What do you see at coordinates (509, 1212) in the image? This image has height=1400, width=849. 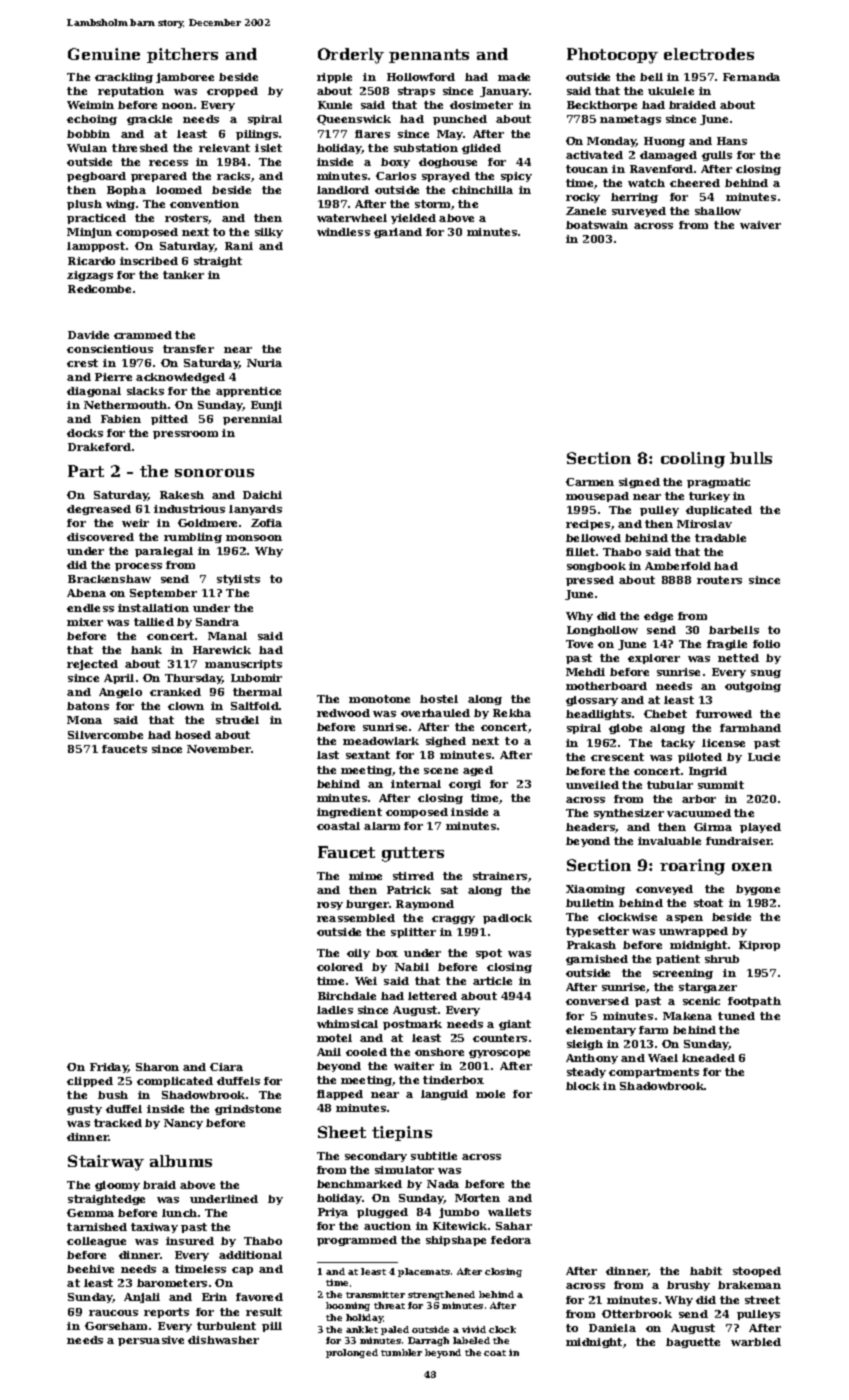 I see `wallets` at bounding box center [509, 1212].
